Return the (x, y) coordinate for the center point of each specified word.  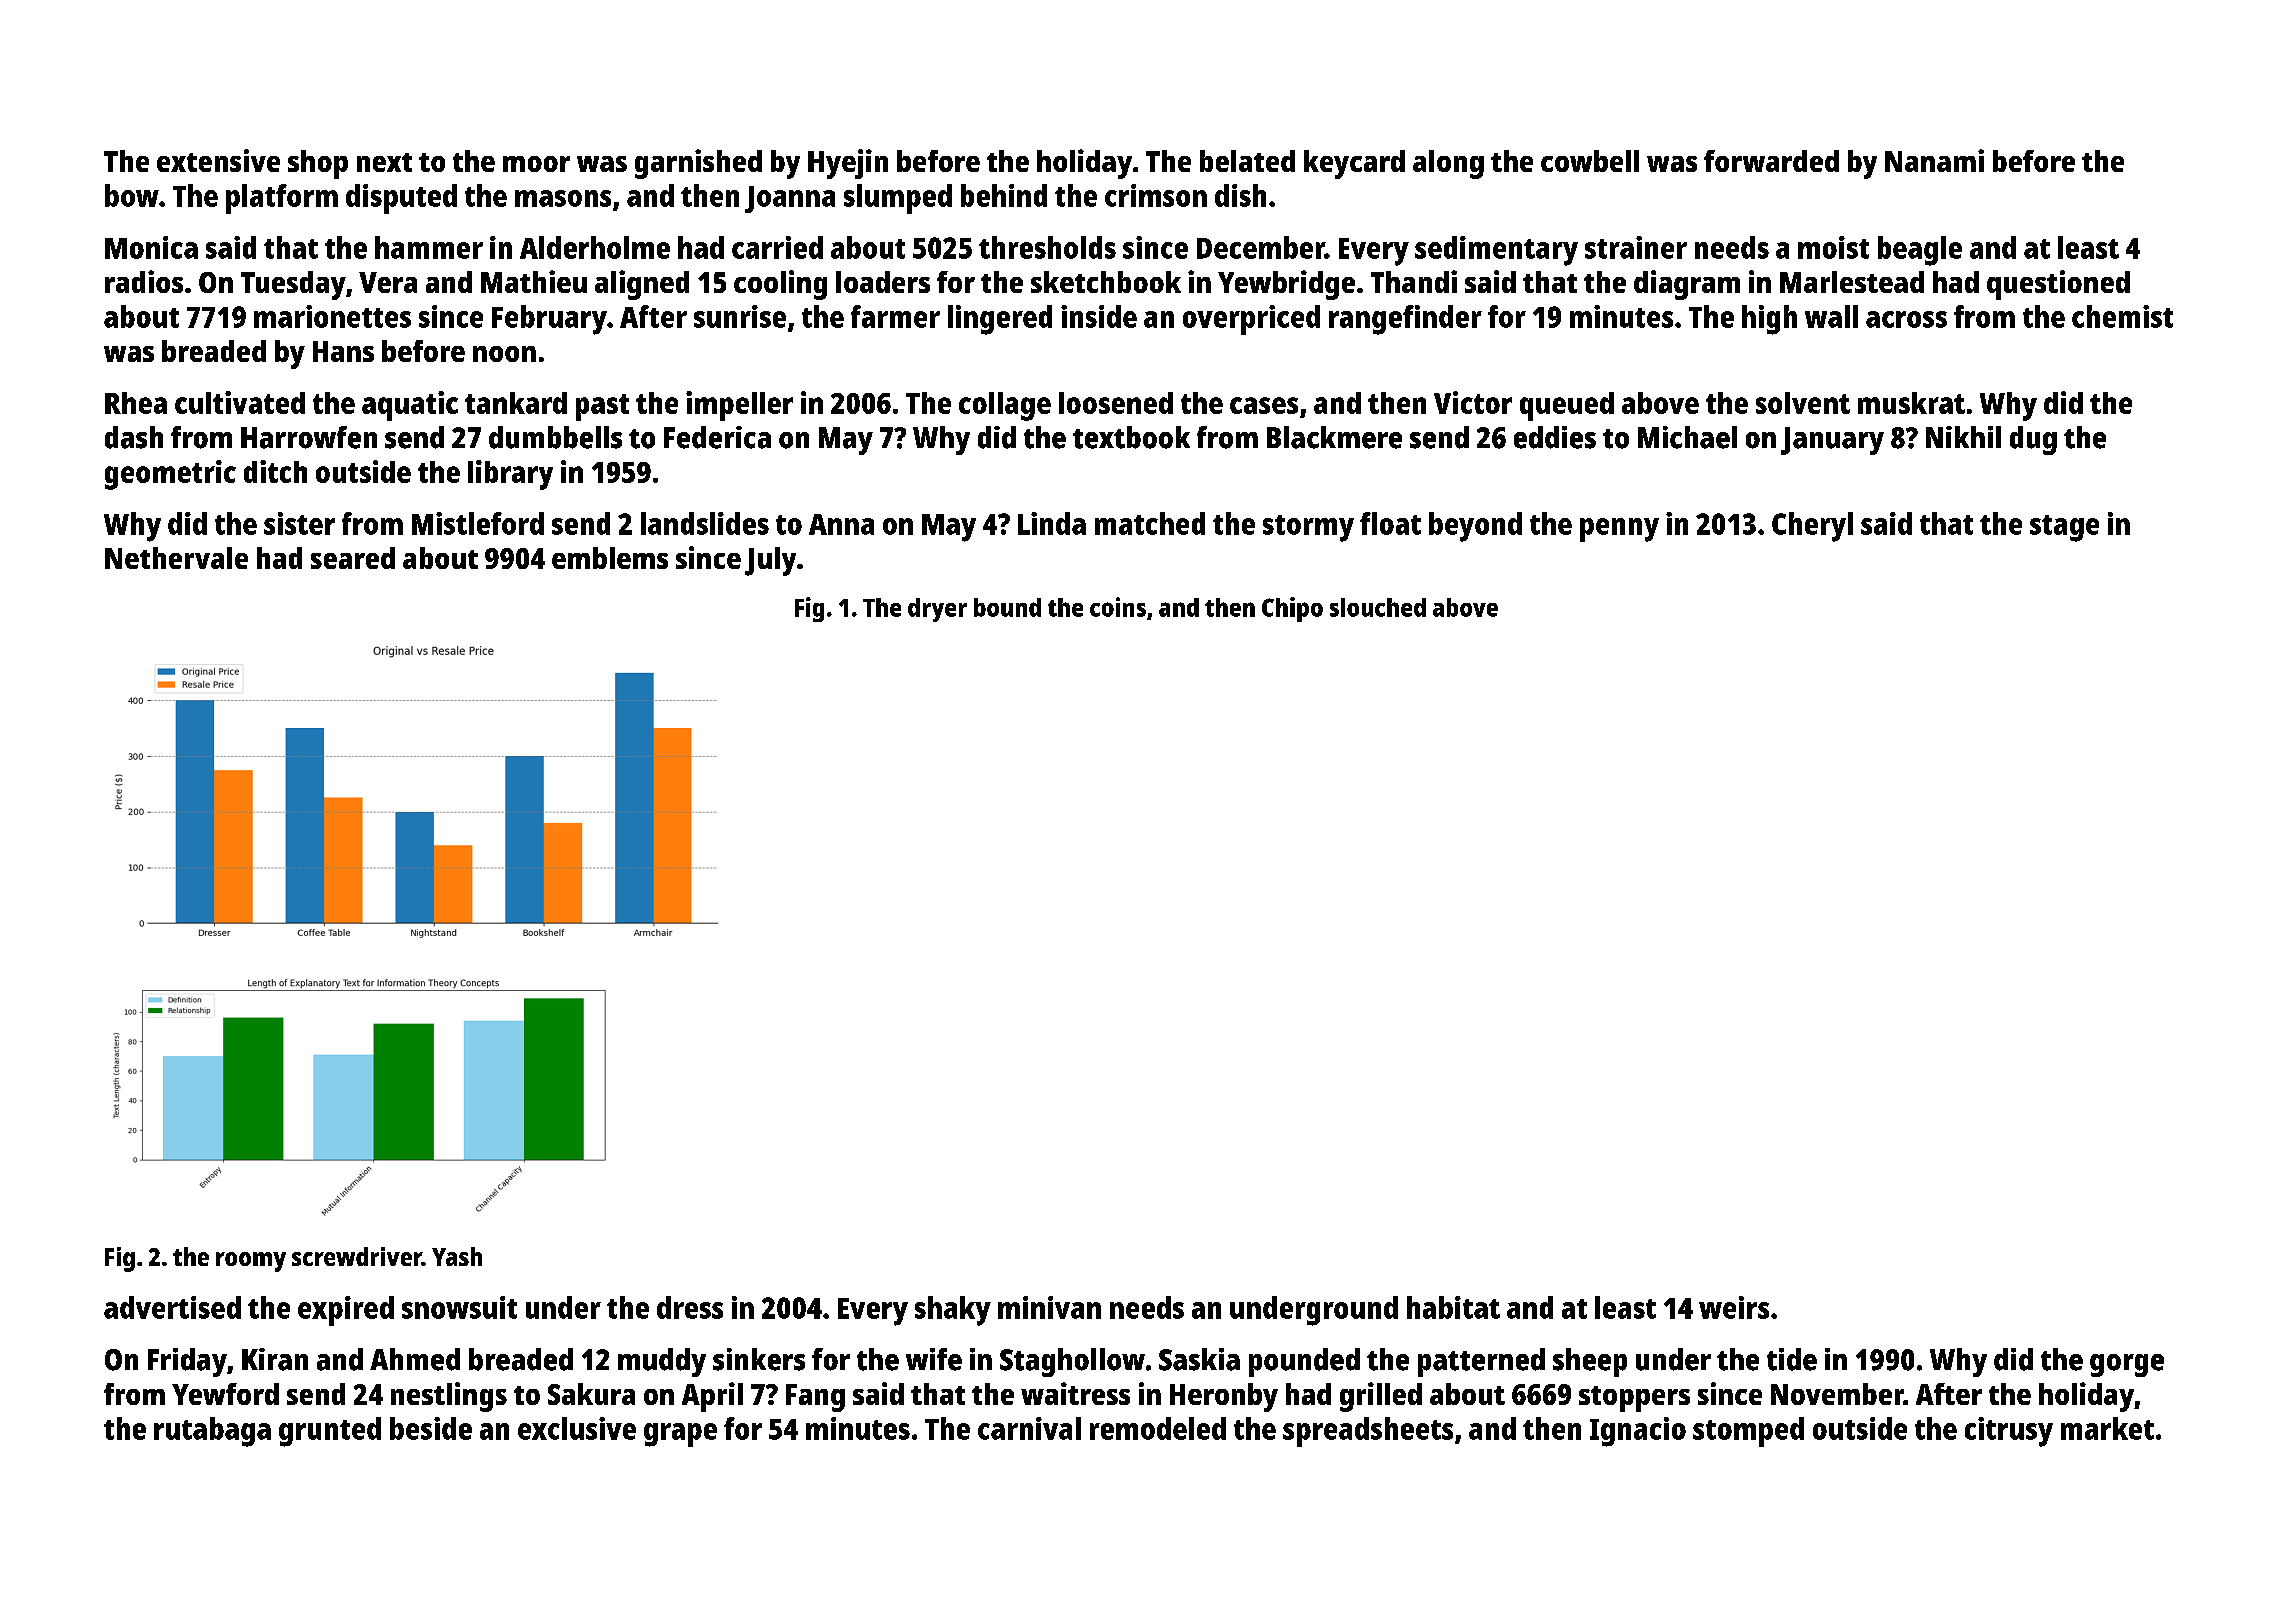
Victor (1473, 402)
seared (353, 558)
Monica (151, 247)
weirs (1734, 1307)
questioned (2058, 285)
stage (2064, 528)
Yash (457, 1256)
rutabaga (212, 1432)
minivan (1049, 1307)
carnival (1029, 1428)
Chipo (1292, 609)
